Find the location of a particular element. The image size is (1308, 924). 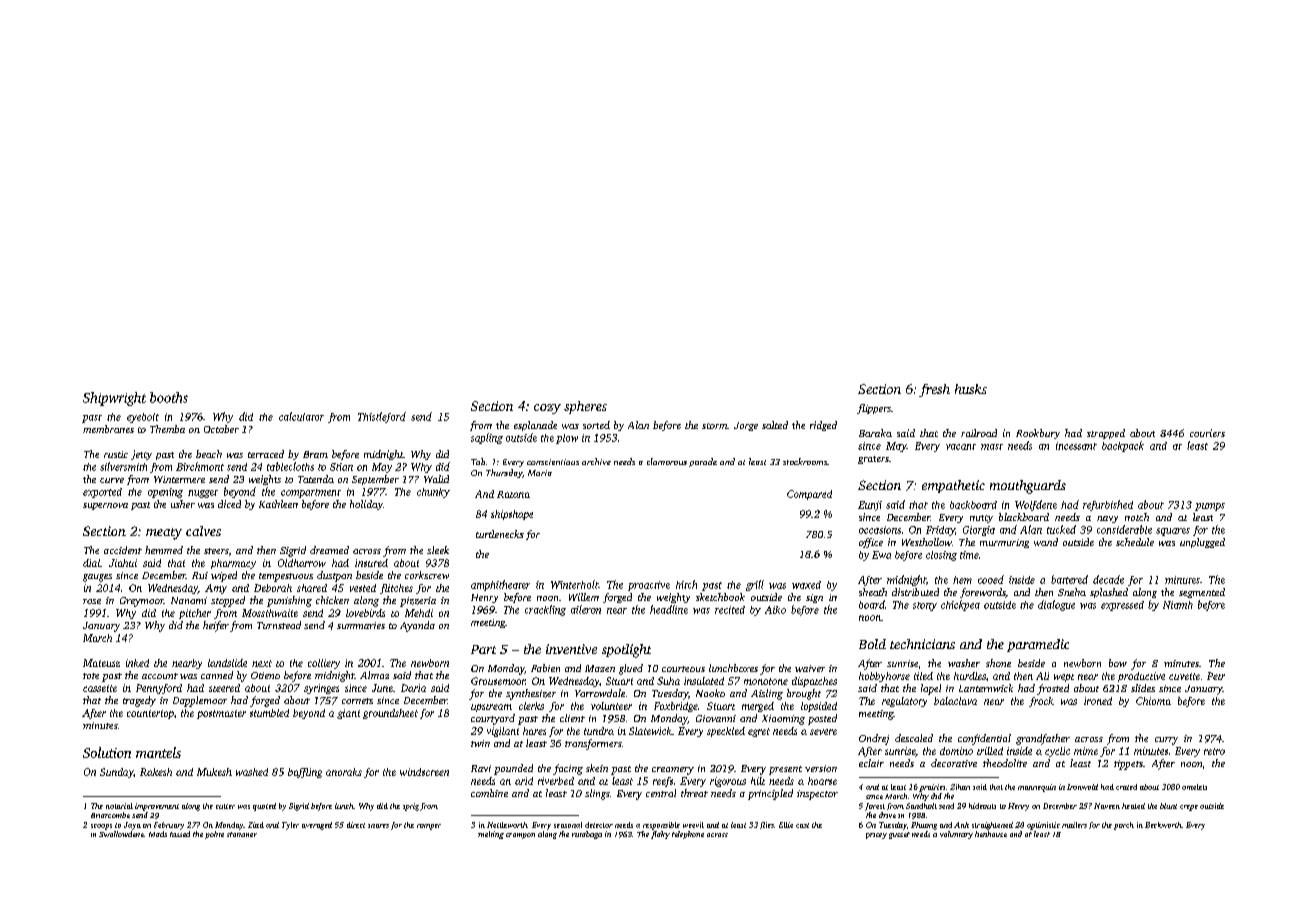

sleek is located at coordinates (438, 550).
